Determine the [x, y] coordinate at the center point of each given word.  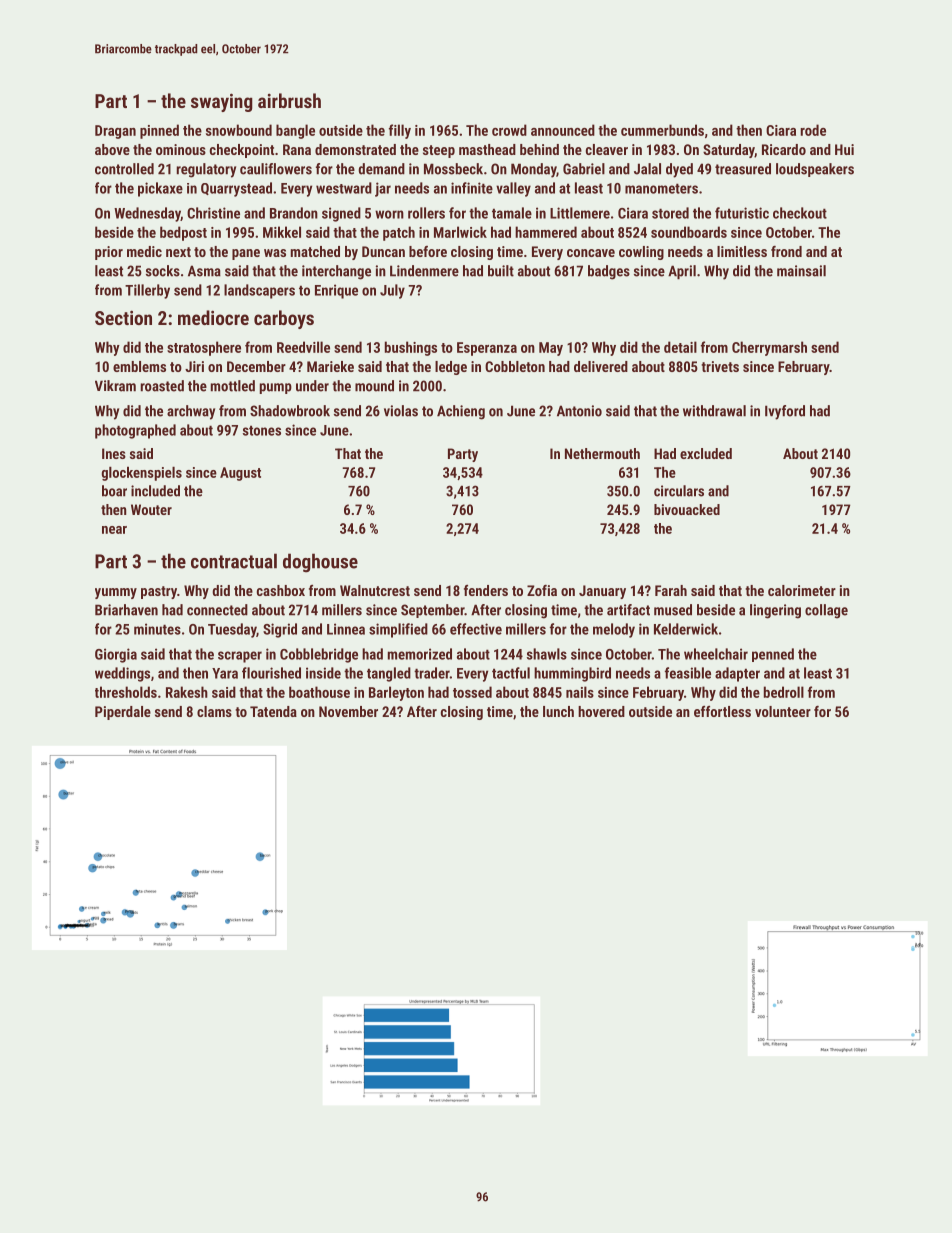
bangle [295, 131]
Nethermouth [602, 453]
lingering [775, 611]
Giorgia [116, 655]
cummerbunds [662, 130]
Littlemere [580, 213]
